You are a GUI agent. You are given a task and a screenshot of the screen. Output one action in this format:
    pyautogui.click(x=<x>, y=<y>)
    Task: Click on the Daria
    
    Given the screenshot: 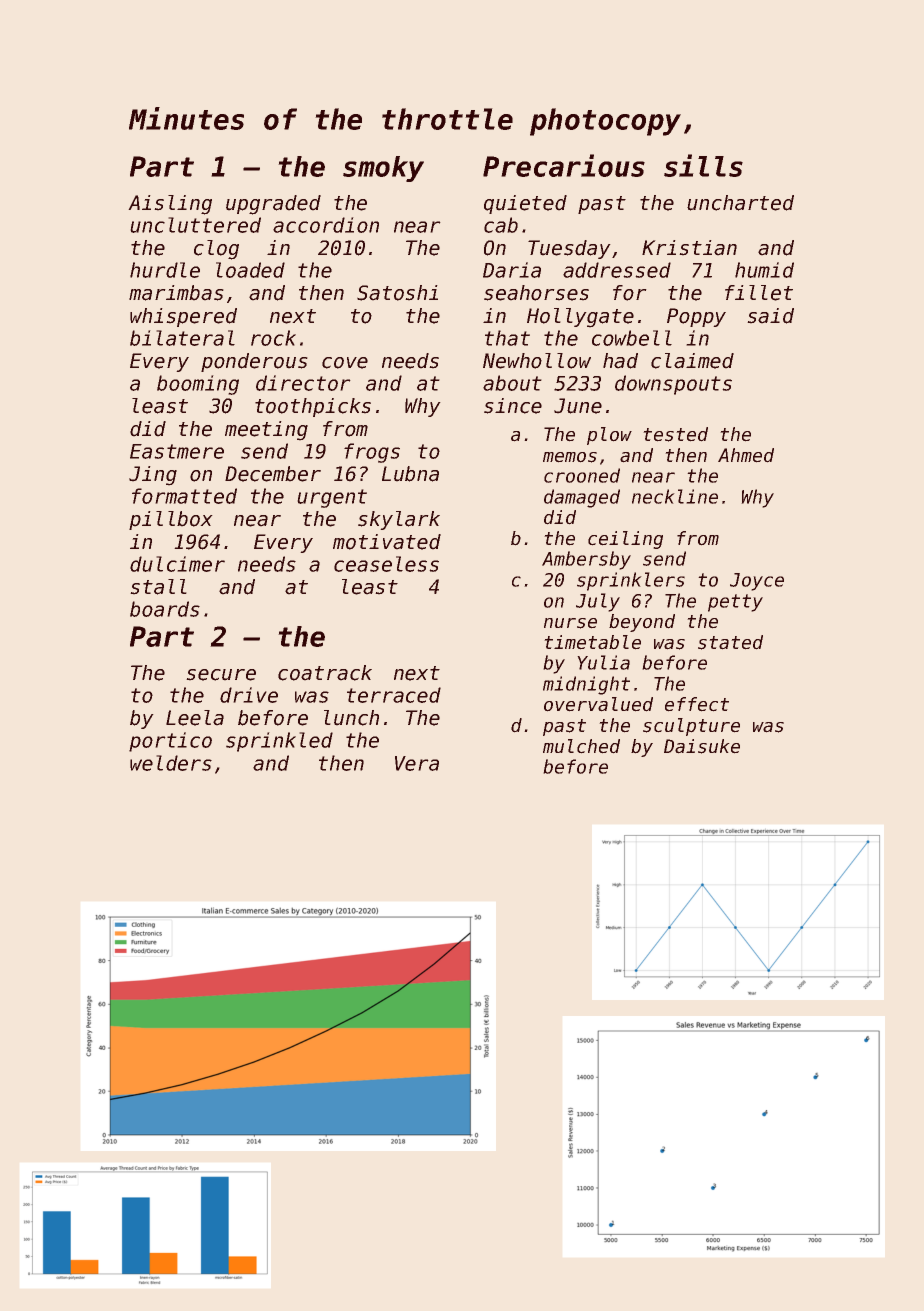 What is the action you would take?
    pyautogui.click(x=512, y=270)
